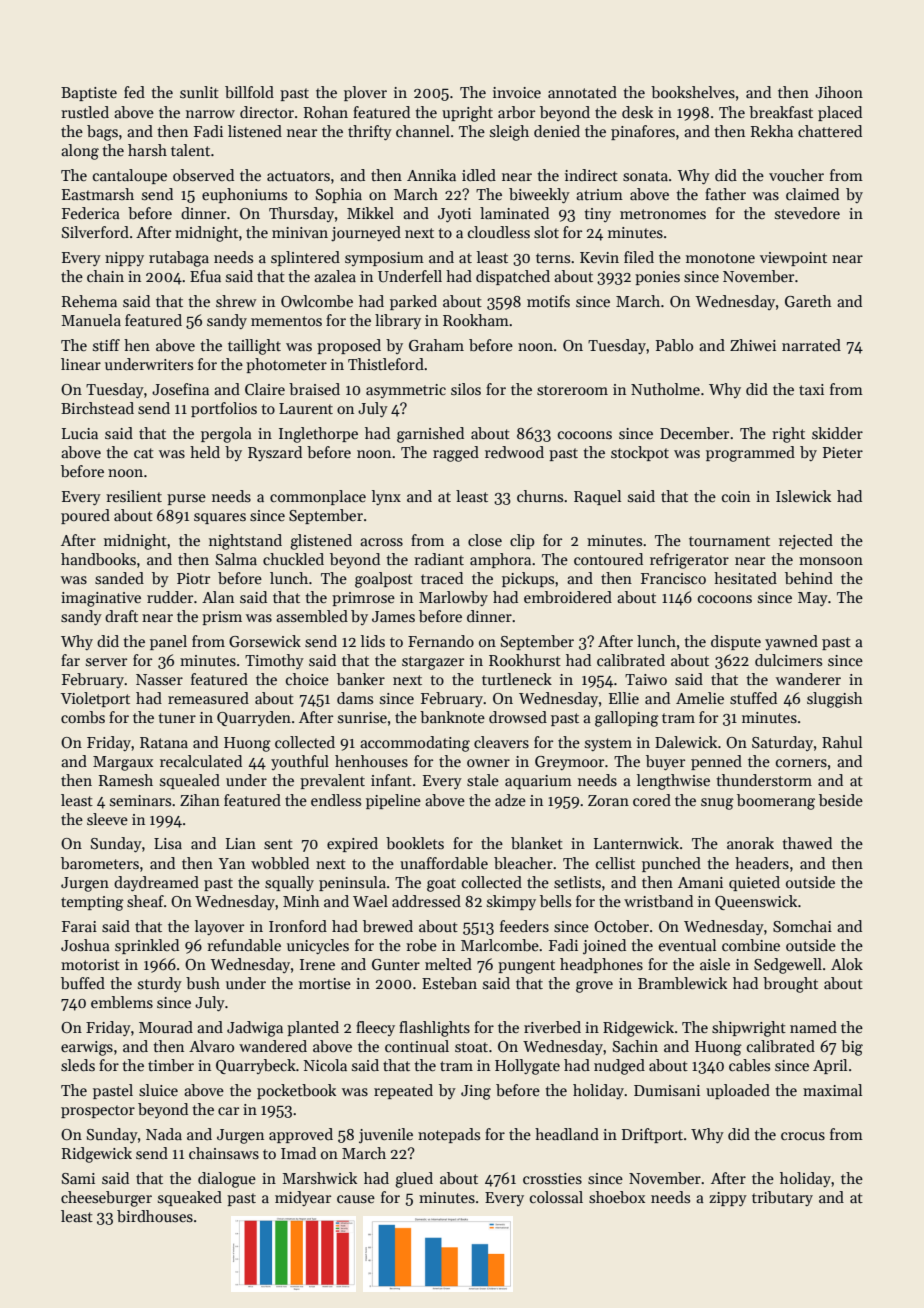 Image resolution: width=924 pixels, height=1308 pixels. I want to click on Quarrybeck, so click(256, 1066).
